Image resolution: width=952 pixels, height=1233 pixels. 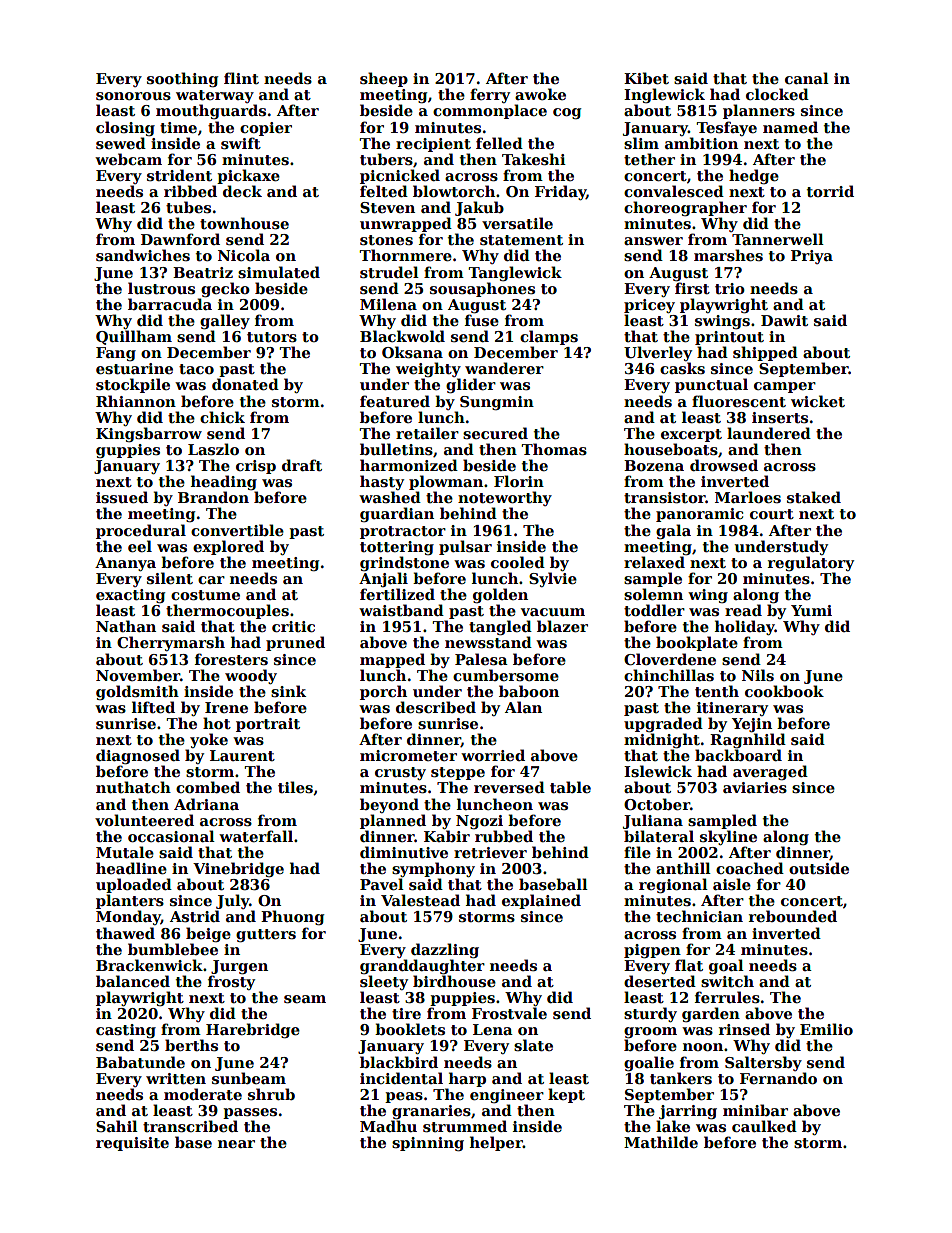 I want to click on soothing, so click(x=182, y=79).
